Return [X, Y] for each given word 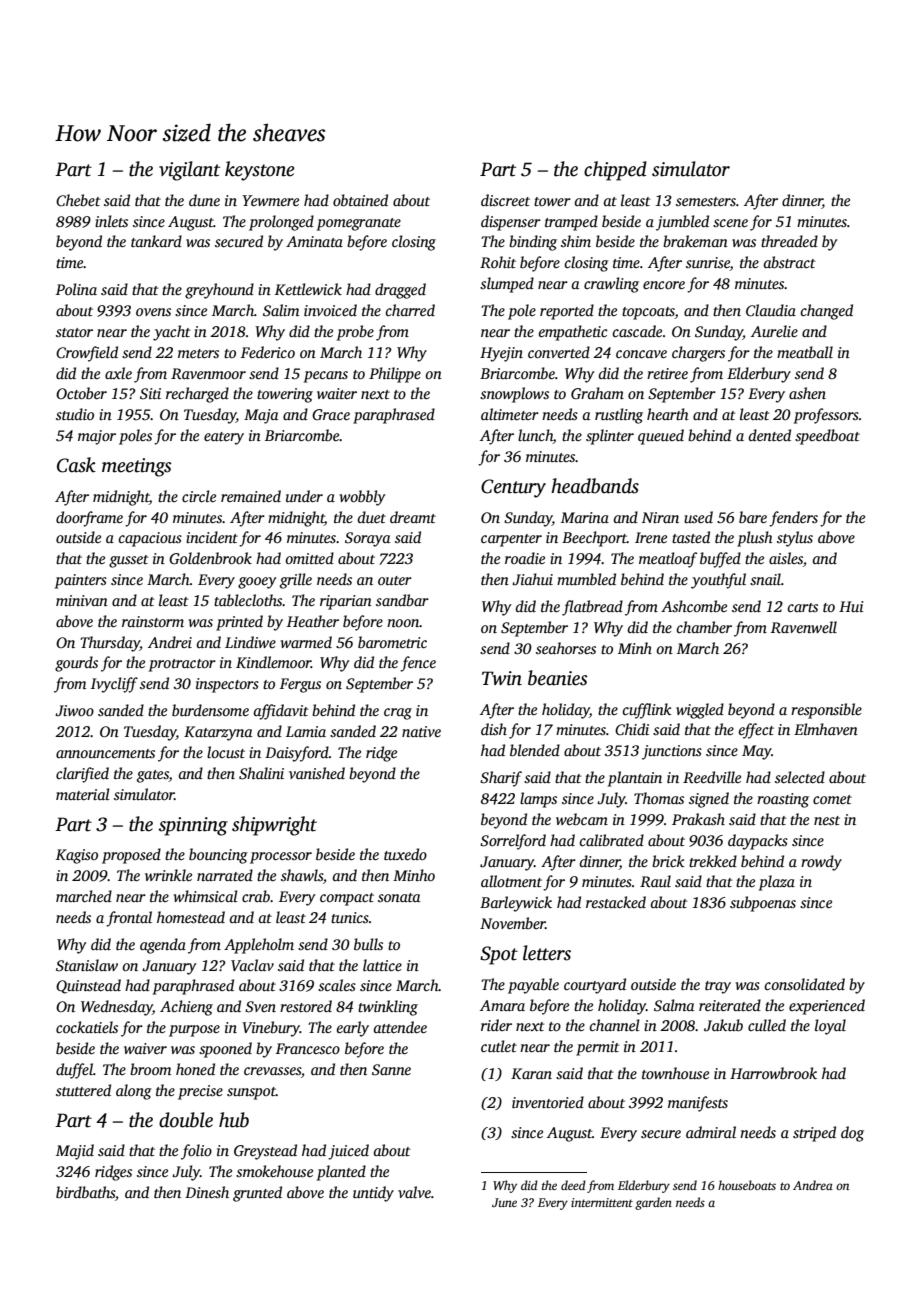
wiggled [700, 711]
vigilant [189, 171]
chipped [615, 171]
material [83, 794]
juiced [348, 1152]
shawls [302, 875]
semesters [706, 201]
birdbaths [85, 1192]
